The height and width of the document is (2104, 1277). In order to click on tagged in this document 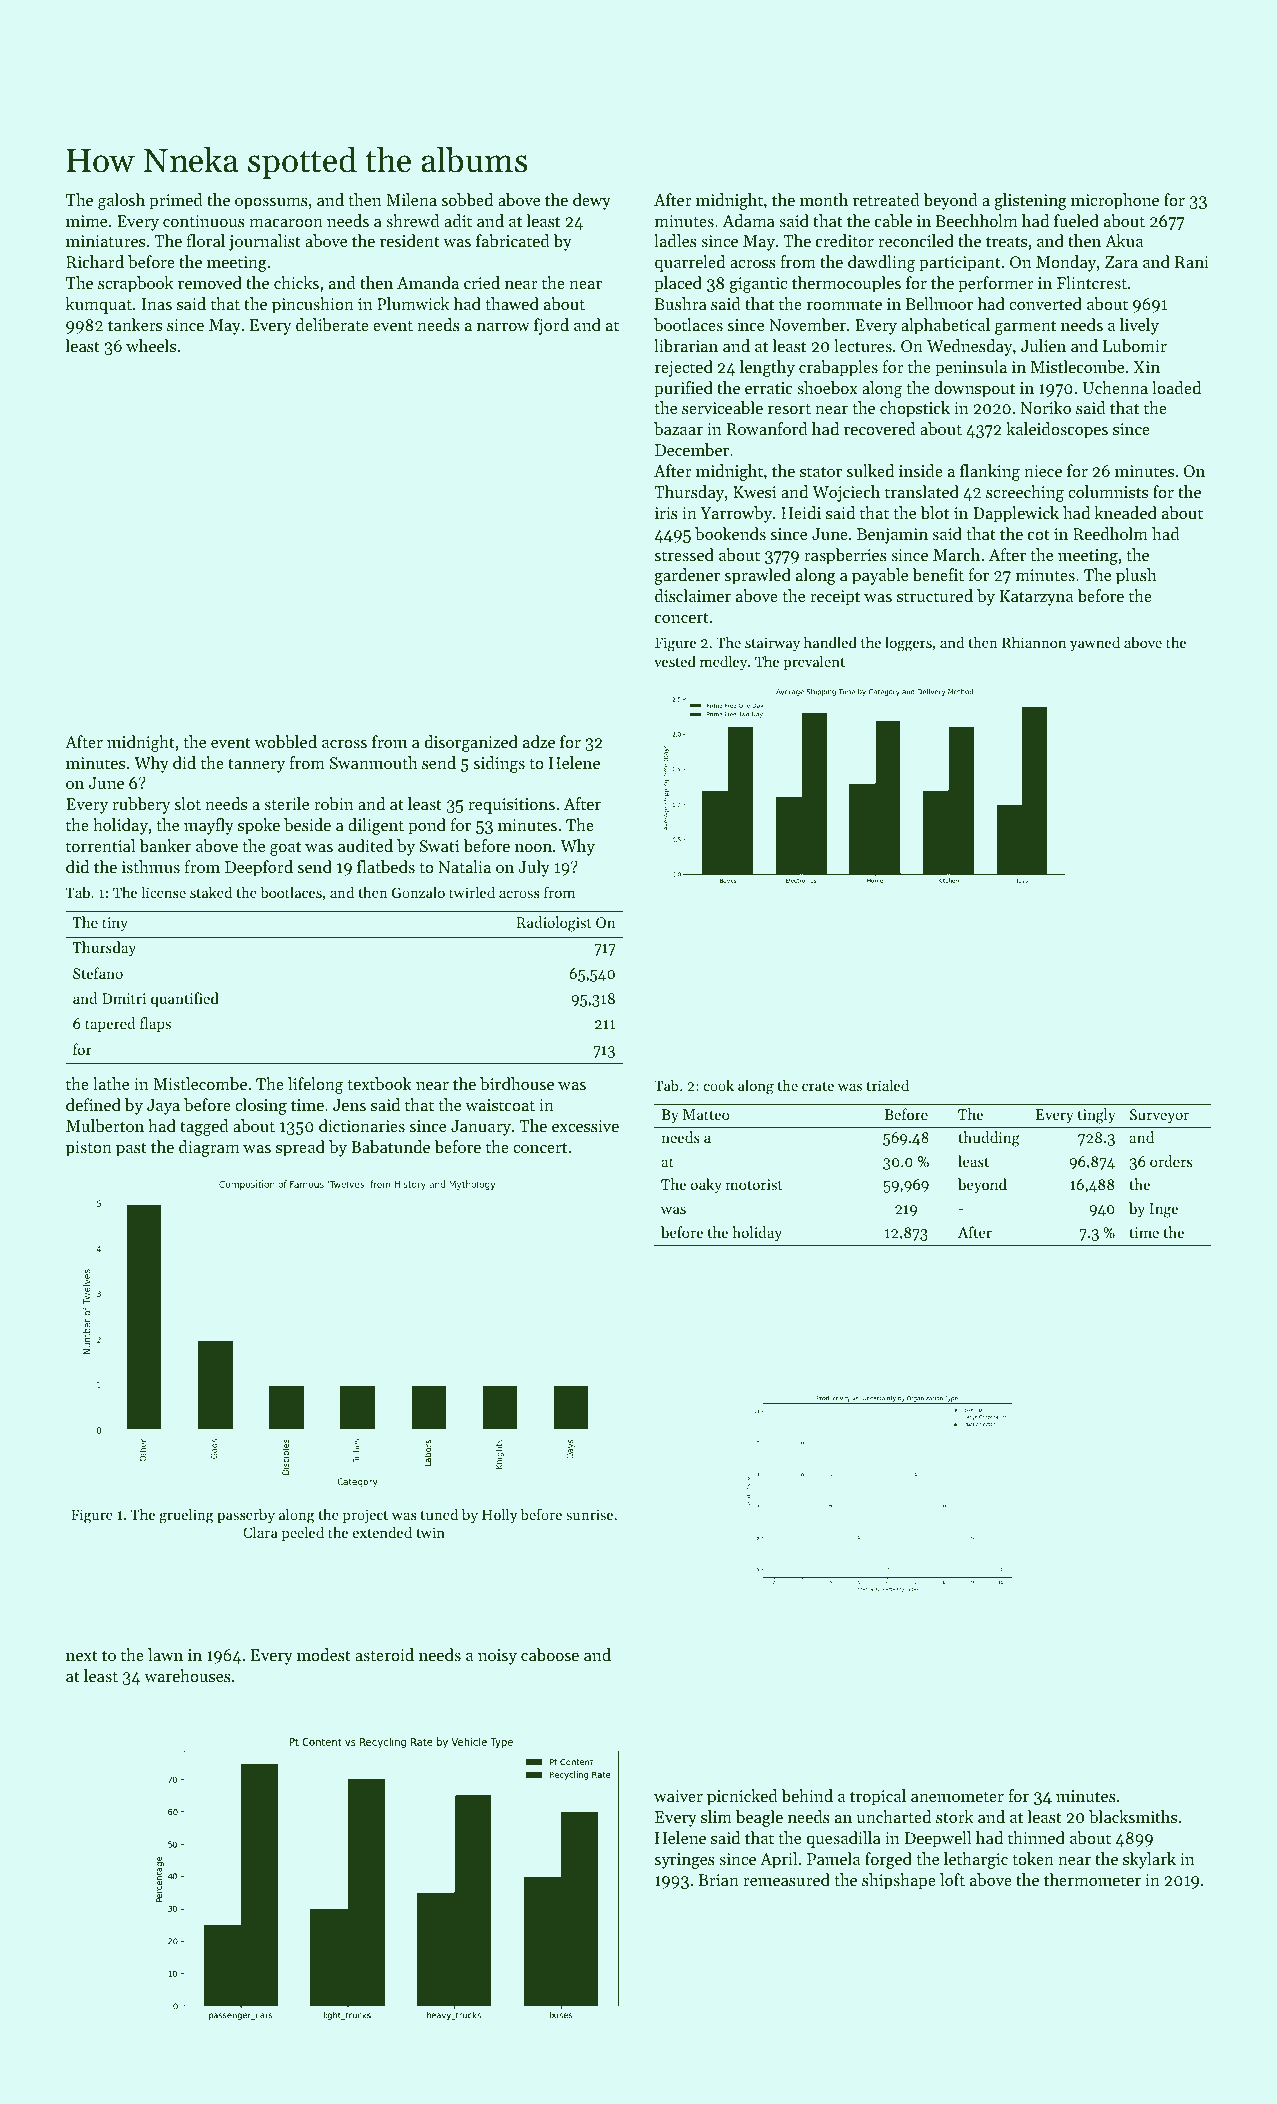, I will do `click(204, 1127)`.
